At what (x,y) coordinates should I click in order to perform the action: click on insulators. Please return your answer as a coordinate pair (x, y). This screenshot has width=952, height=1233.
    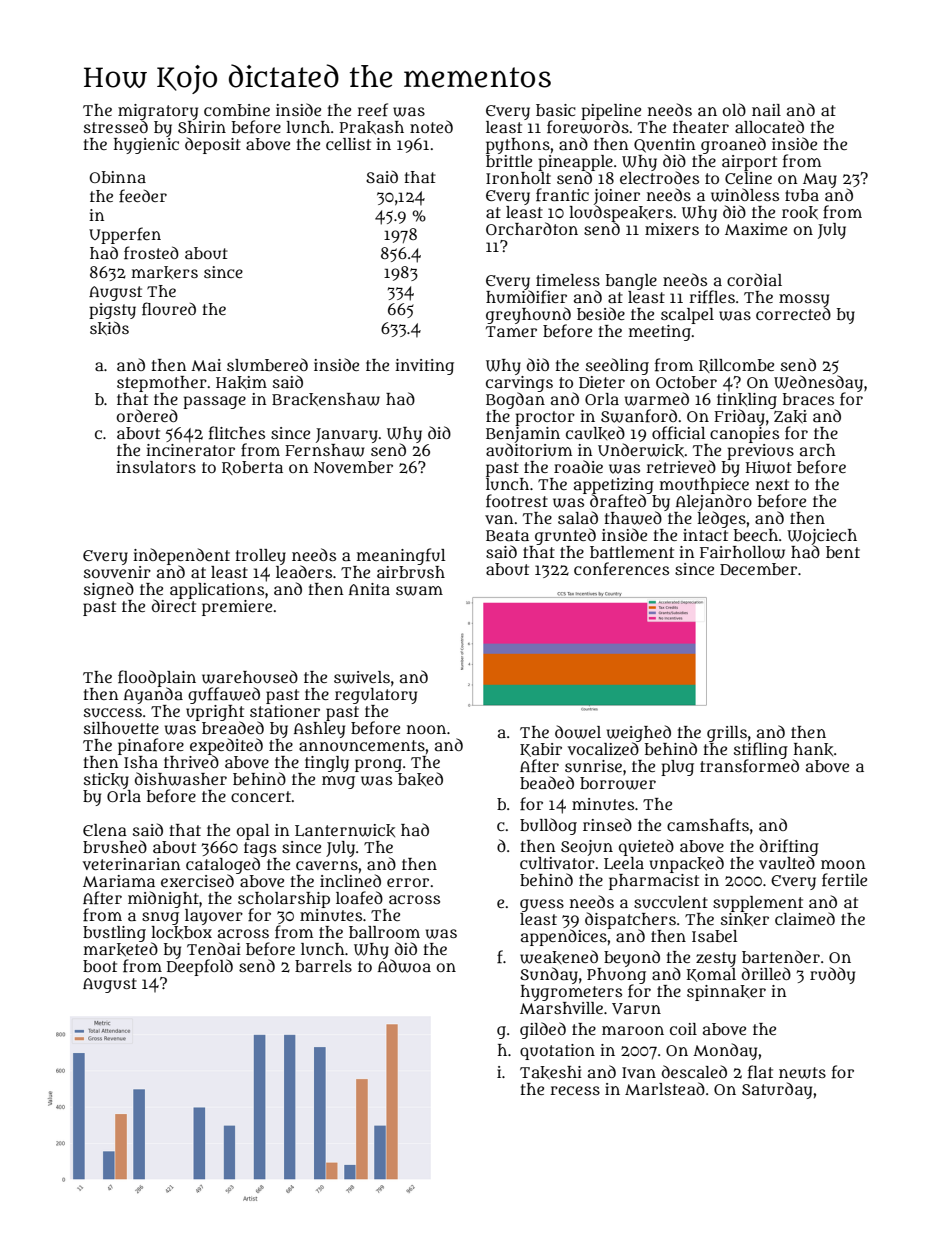
    Looking at the image, I should click on (156, 467).
